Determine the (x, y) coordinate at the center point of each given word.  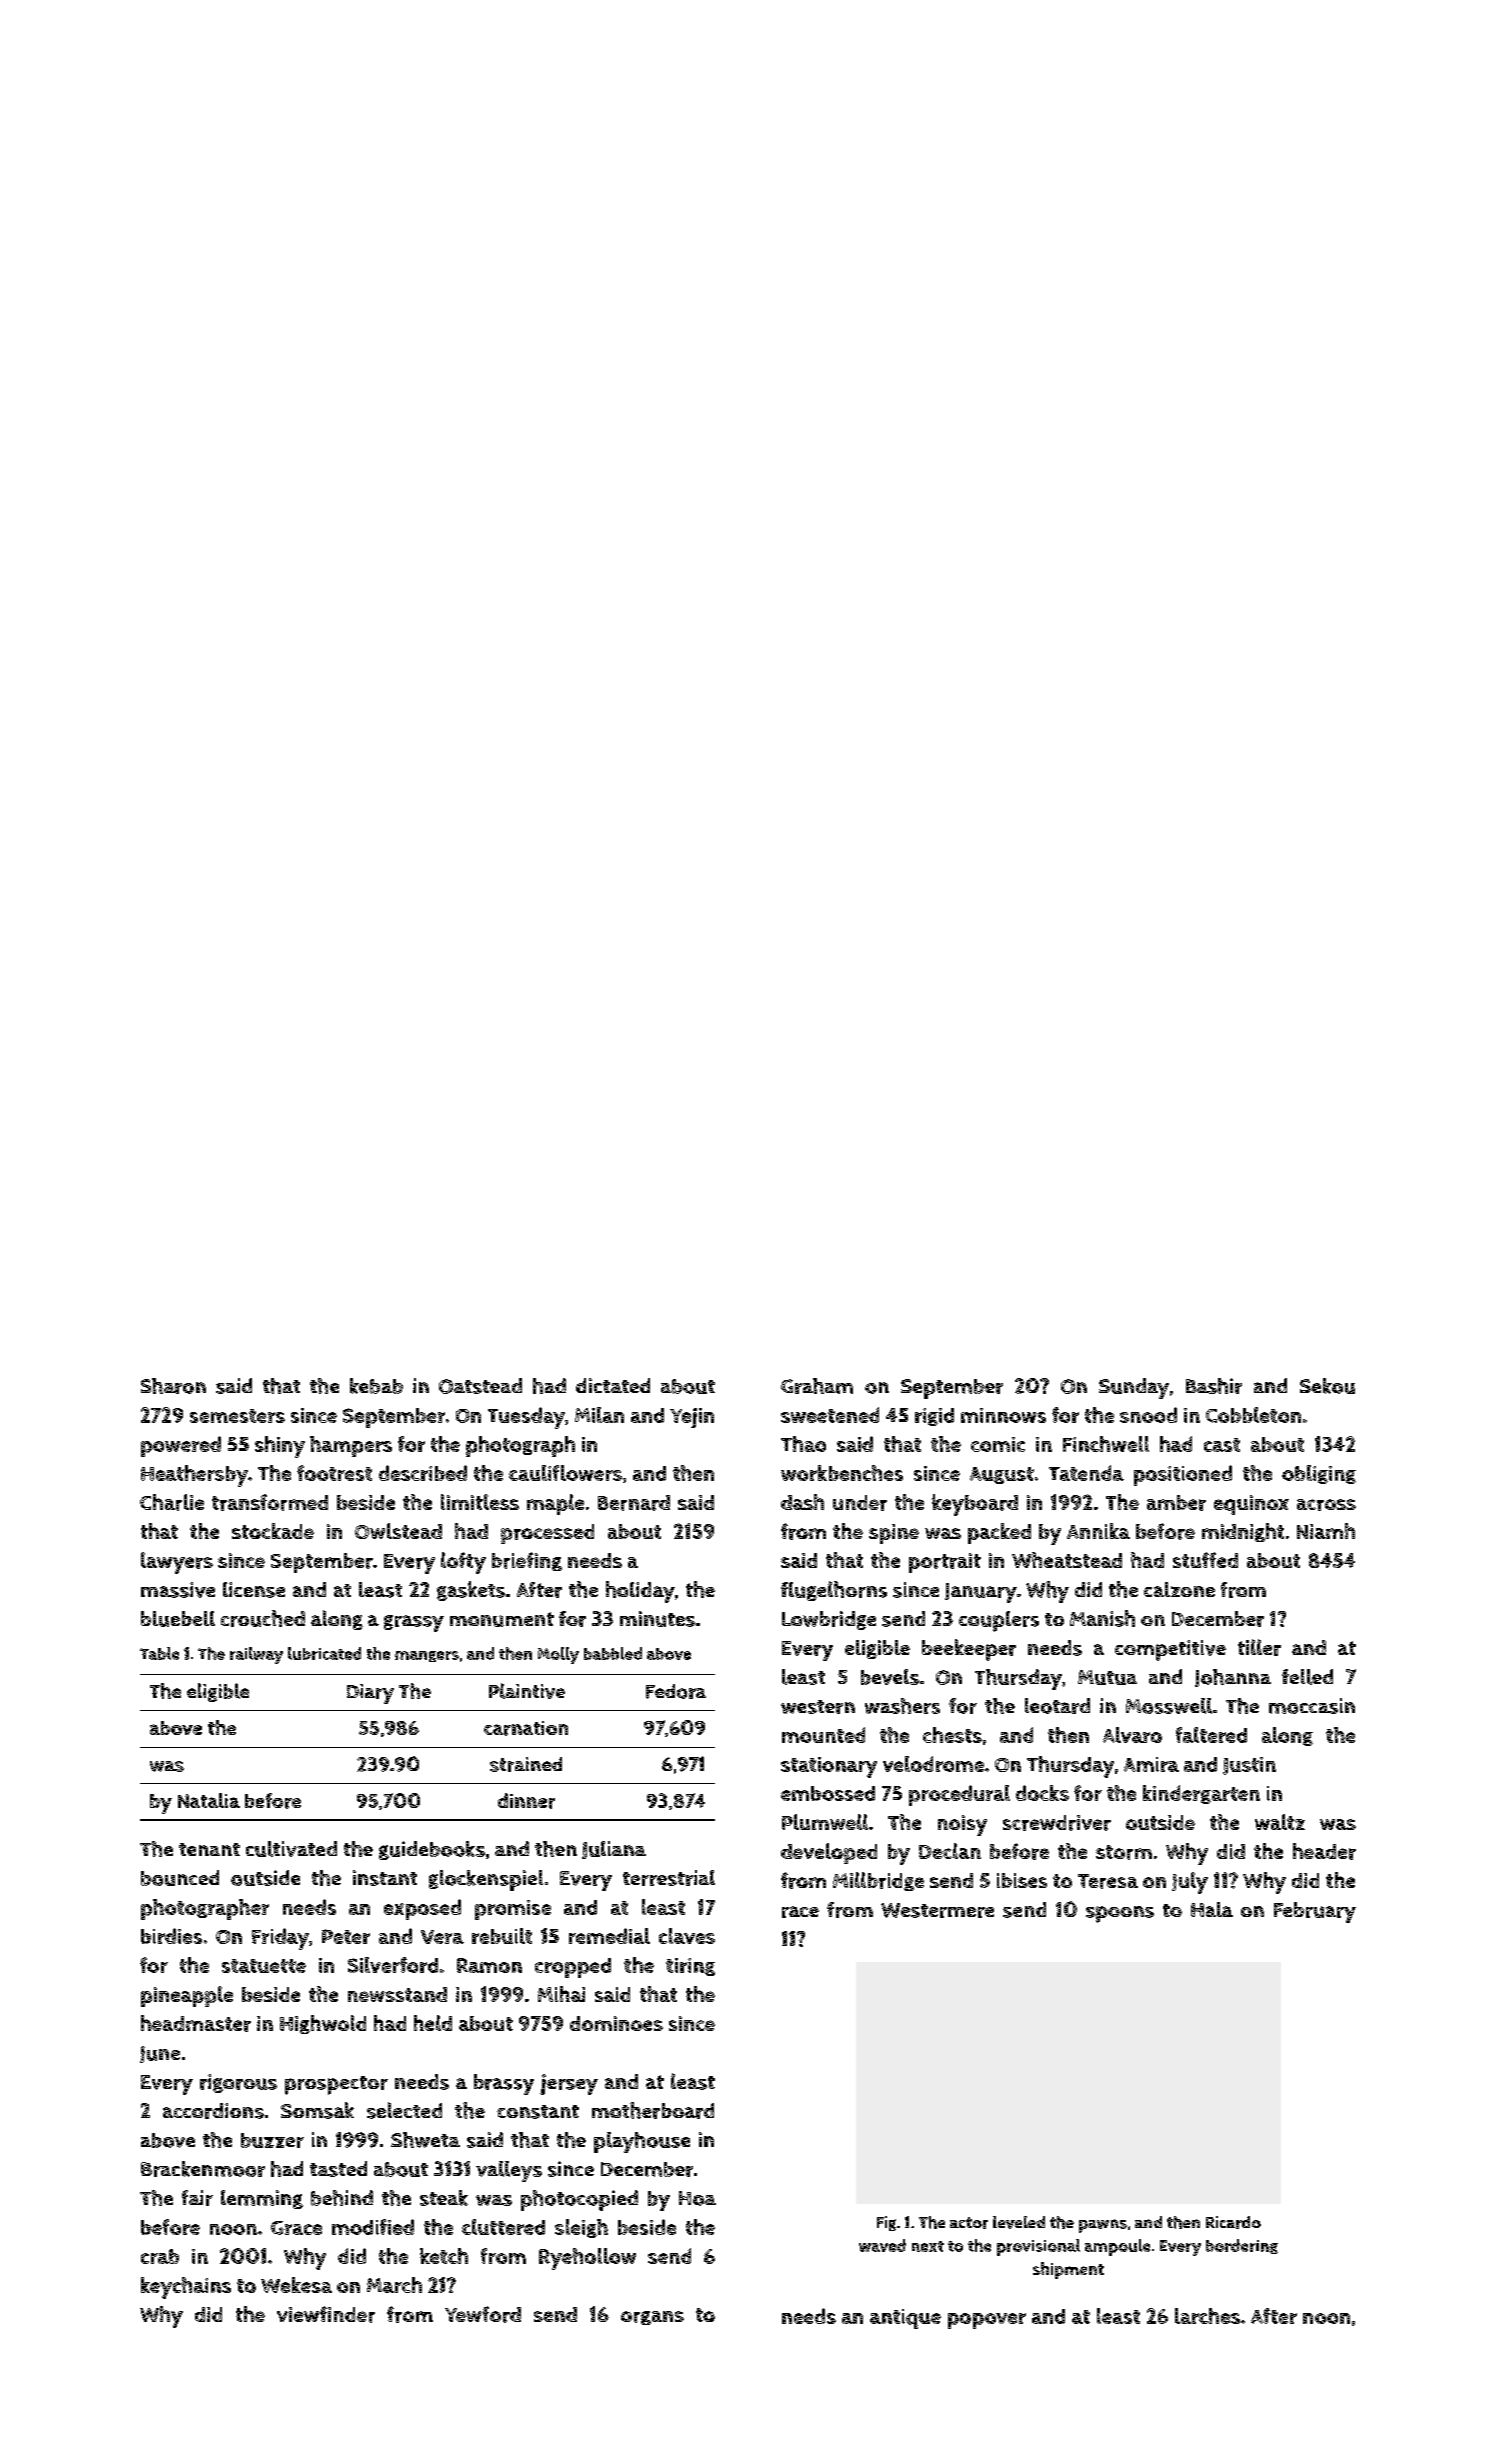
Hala (1212, 1909)
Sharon (173, 1386)
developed (829, 1853)
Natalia (209, 1800)
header (1324, 1851)
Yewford (483, 2314)
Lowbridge (829, 1620)
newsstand (397, 1994)
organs (652, 2318)
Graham (817, 1386)
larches (1207, 2316)
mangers (427, 1656)
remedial (609, 1936)
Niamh (1326, 1531)
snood (1148, 1415)
